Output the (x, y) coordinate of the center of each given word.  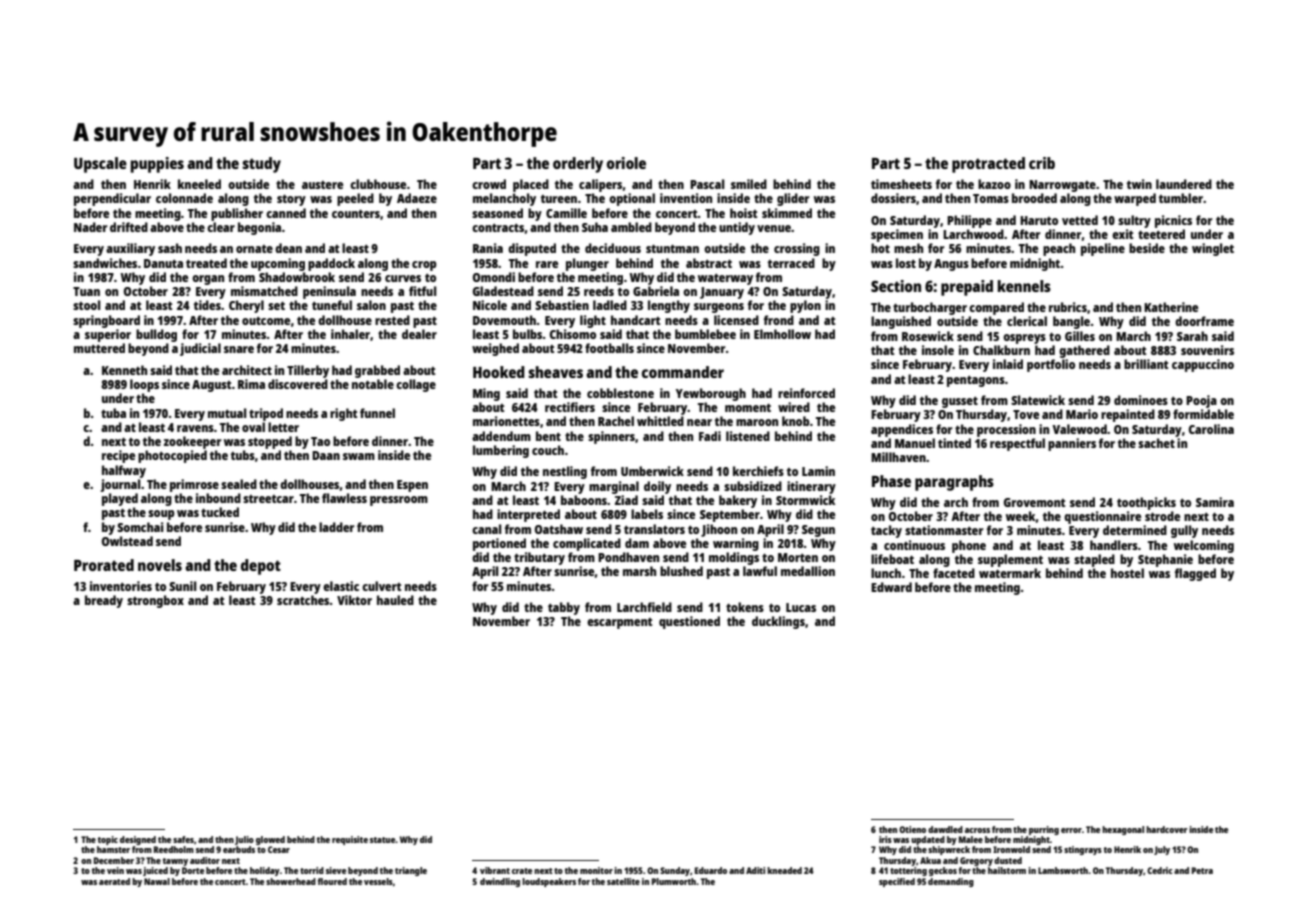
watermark (1010, 573)
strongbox (155, 601)
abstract (709, 263)
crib (1042, 163)
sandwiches (105, 263)
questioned (689, 622)
